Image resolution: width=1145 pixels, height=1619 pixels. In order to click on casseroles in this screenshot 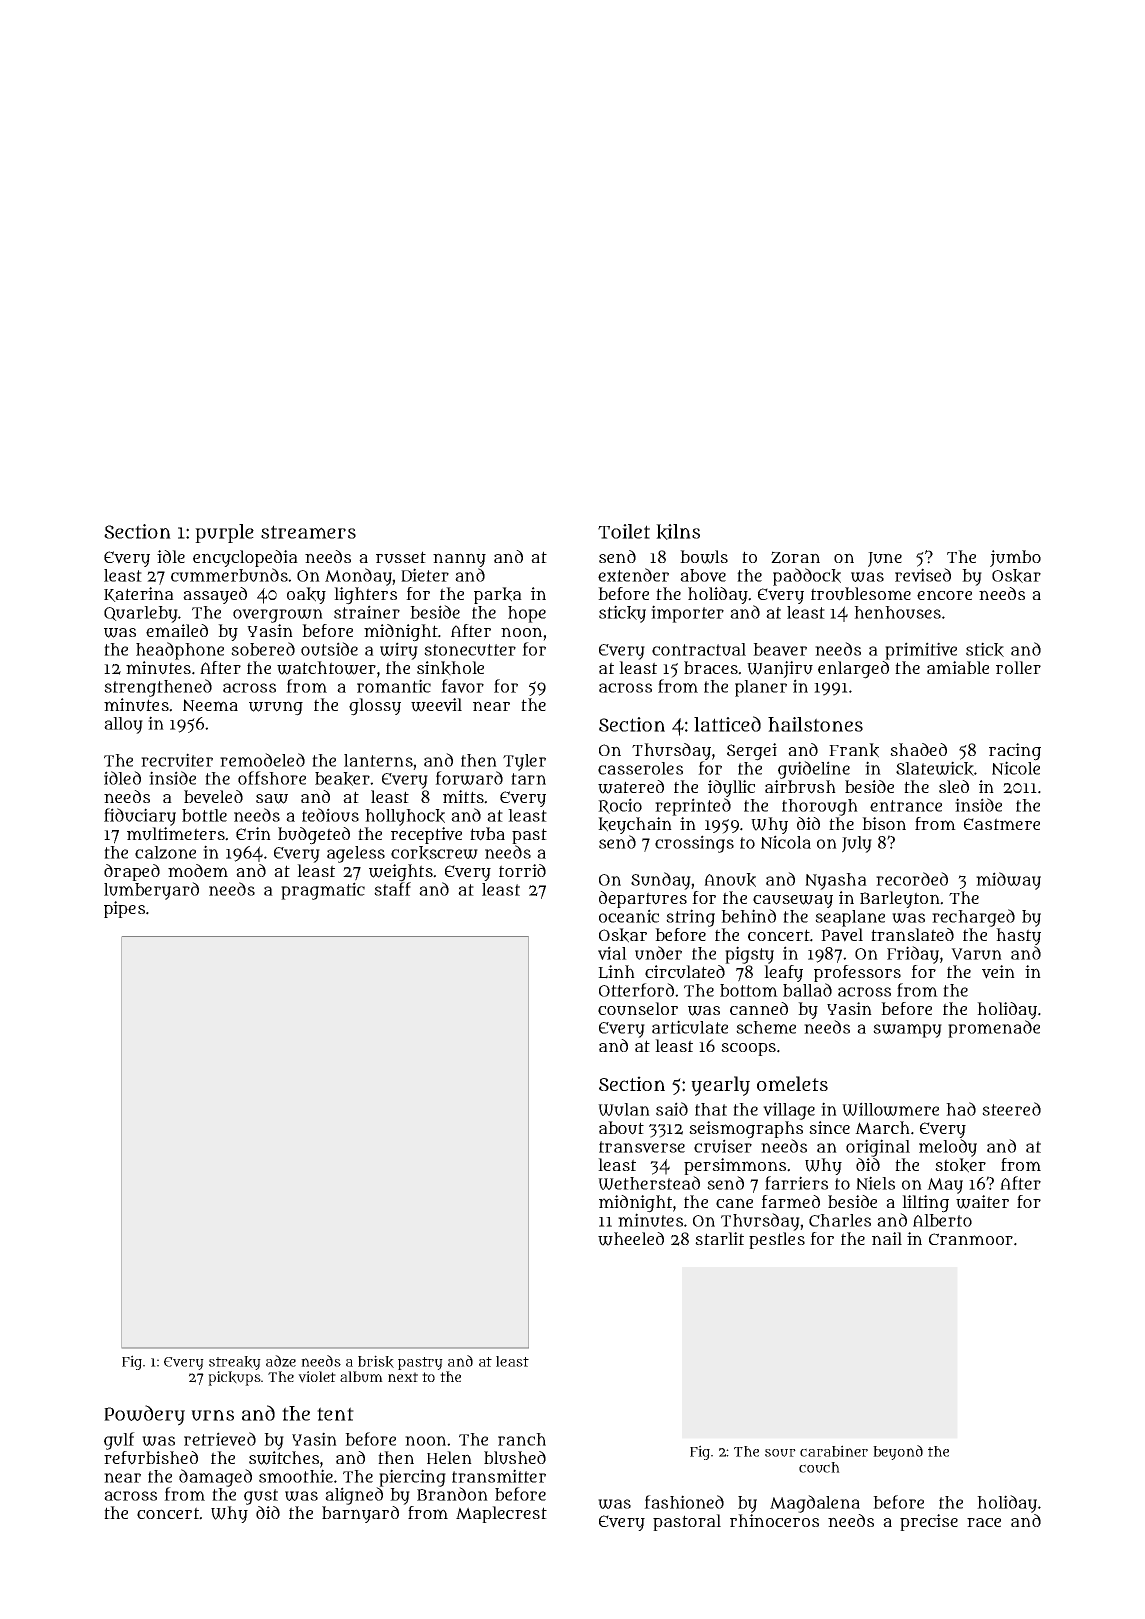, I will do `click(640, 768)`.
